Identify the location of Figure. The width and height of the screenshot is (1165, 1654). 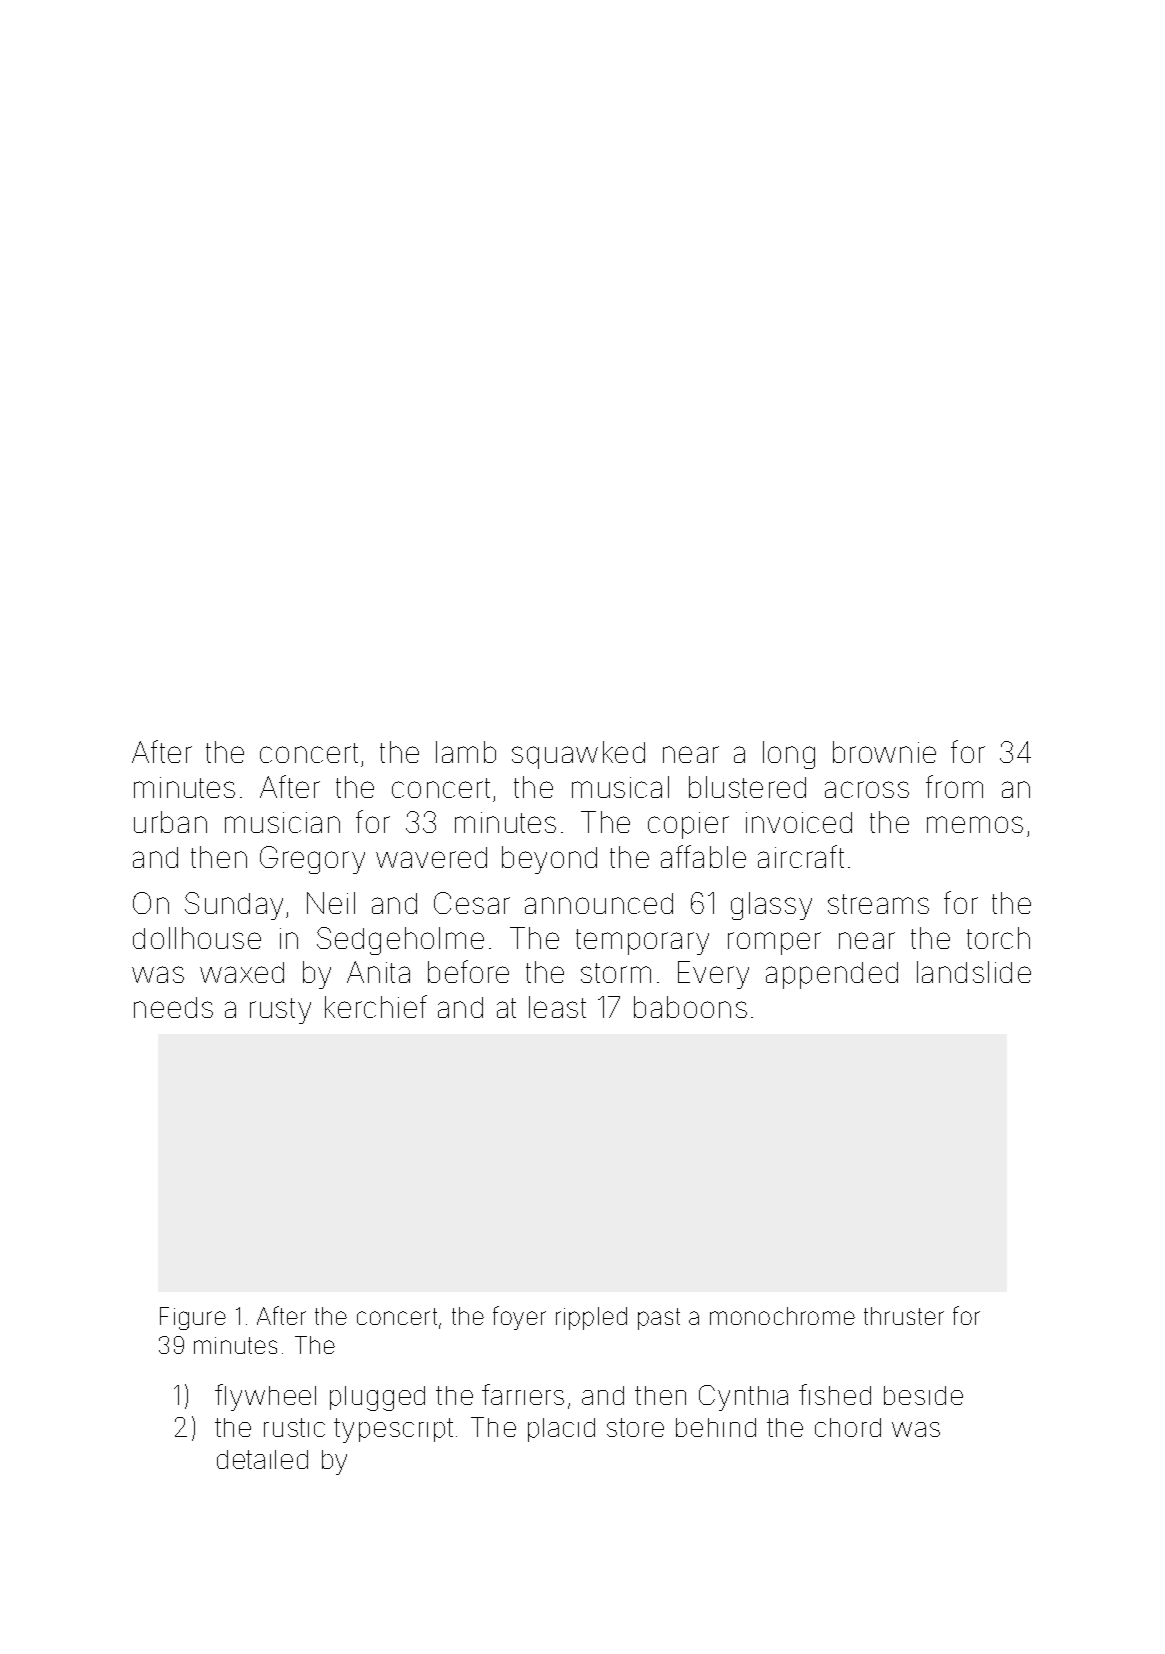
(193, 1318).
